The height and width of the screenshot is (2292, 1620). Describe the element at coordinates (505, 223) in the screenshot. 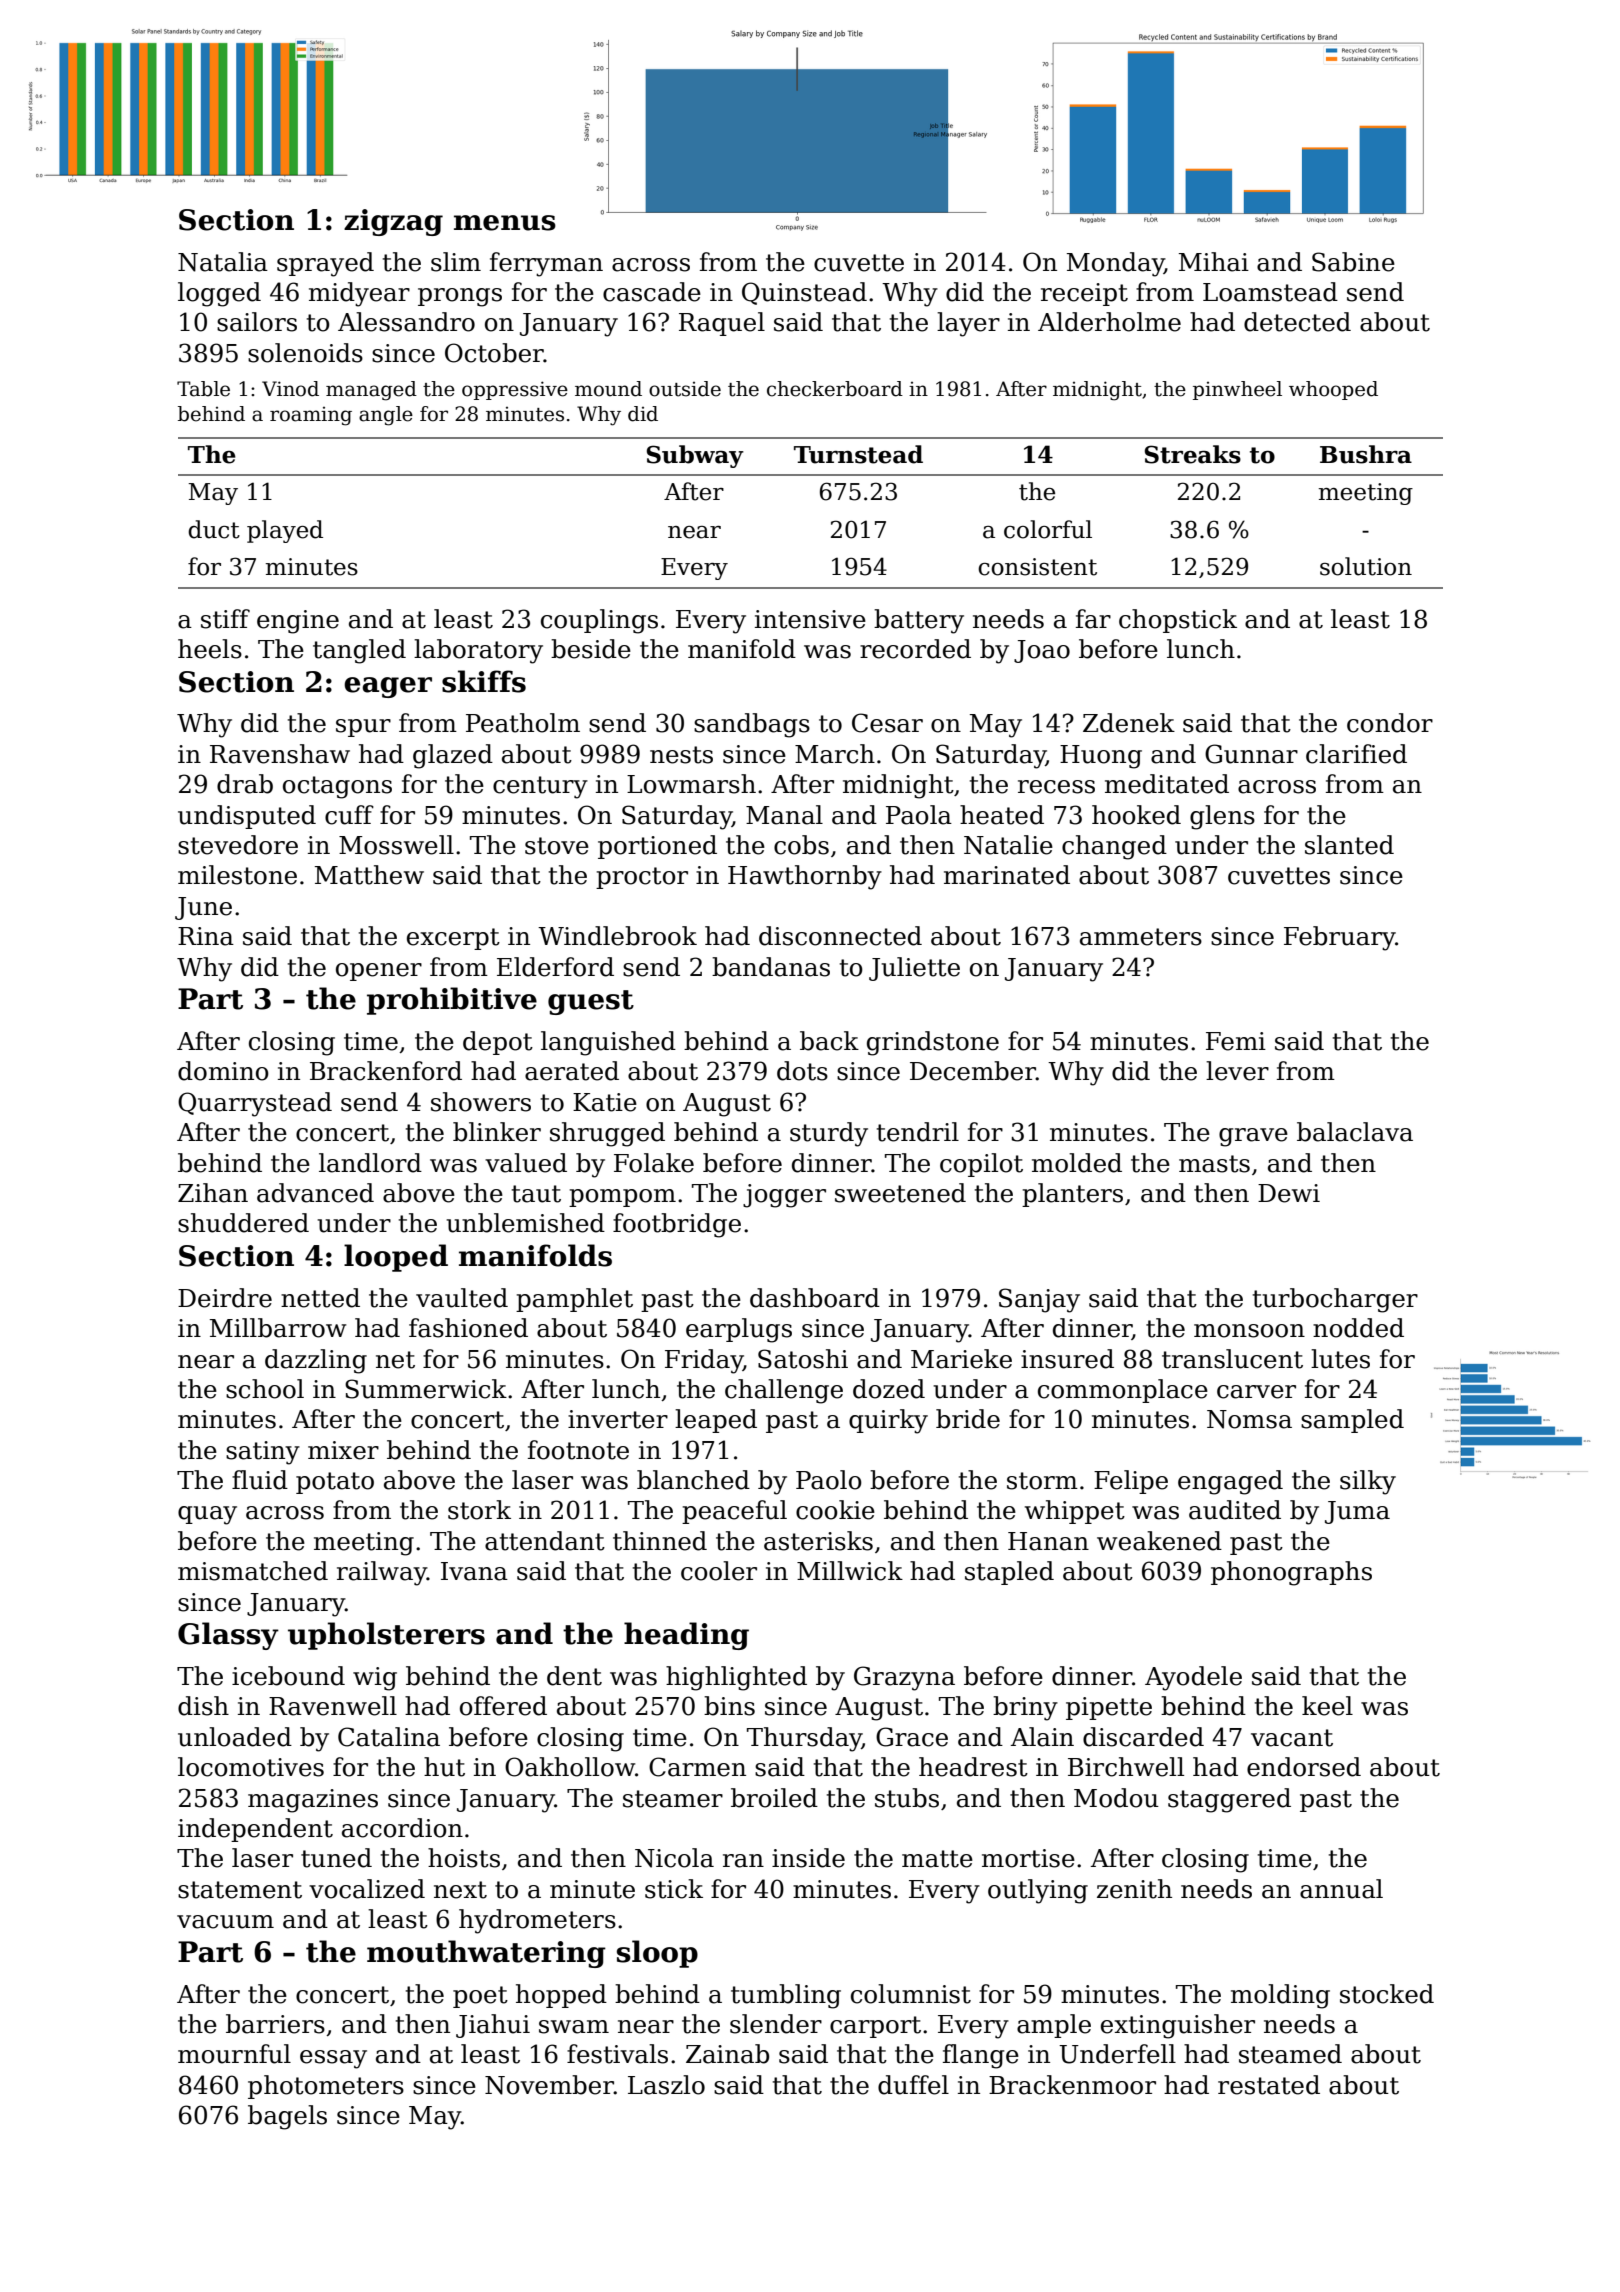

I see `menus` at that location.
